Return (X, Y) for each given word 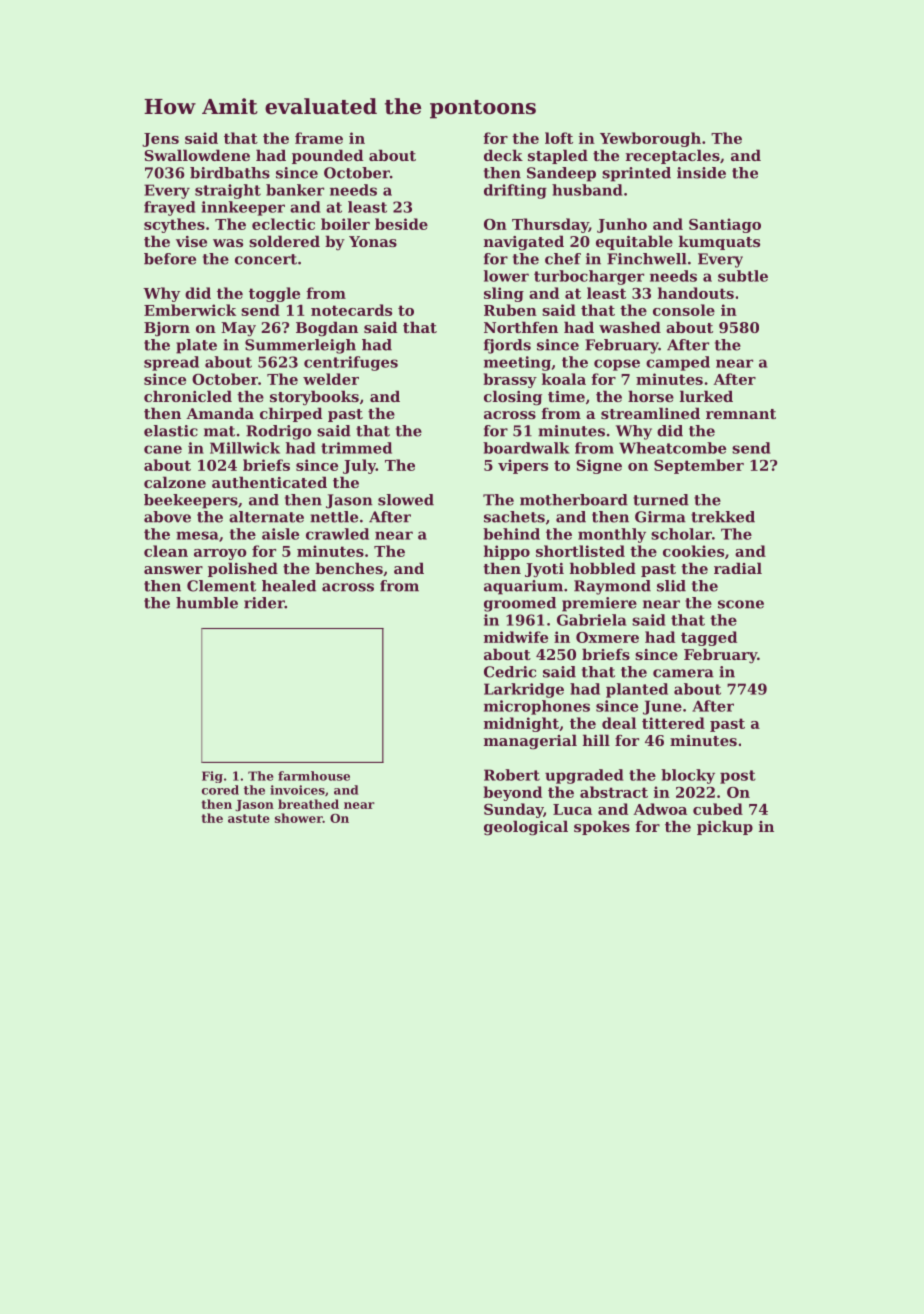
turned (661, 500)
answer (173, 570)
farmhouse (314, 776)
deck (503, 155)
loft (559, 138)
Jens (160, 140)
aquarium (523, 587)
